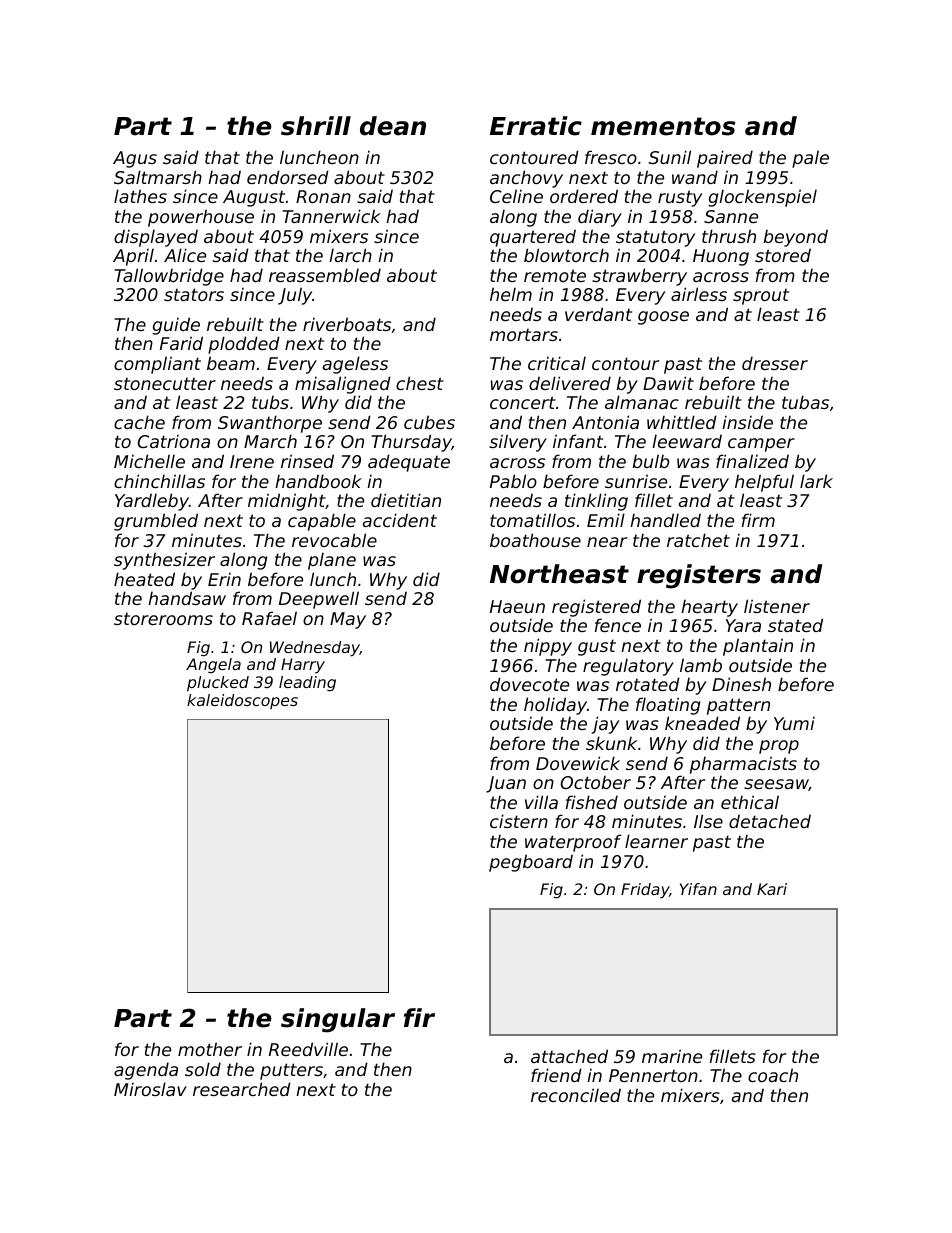 Image resolution: width=952 pixels, height=1233 pixels. I want to click on researched, so click(242, 1089).
